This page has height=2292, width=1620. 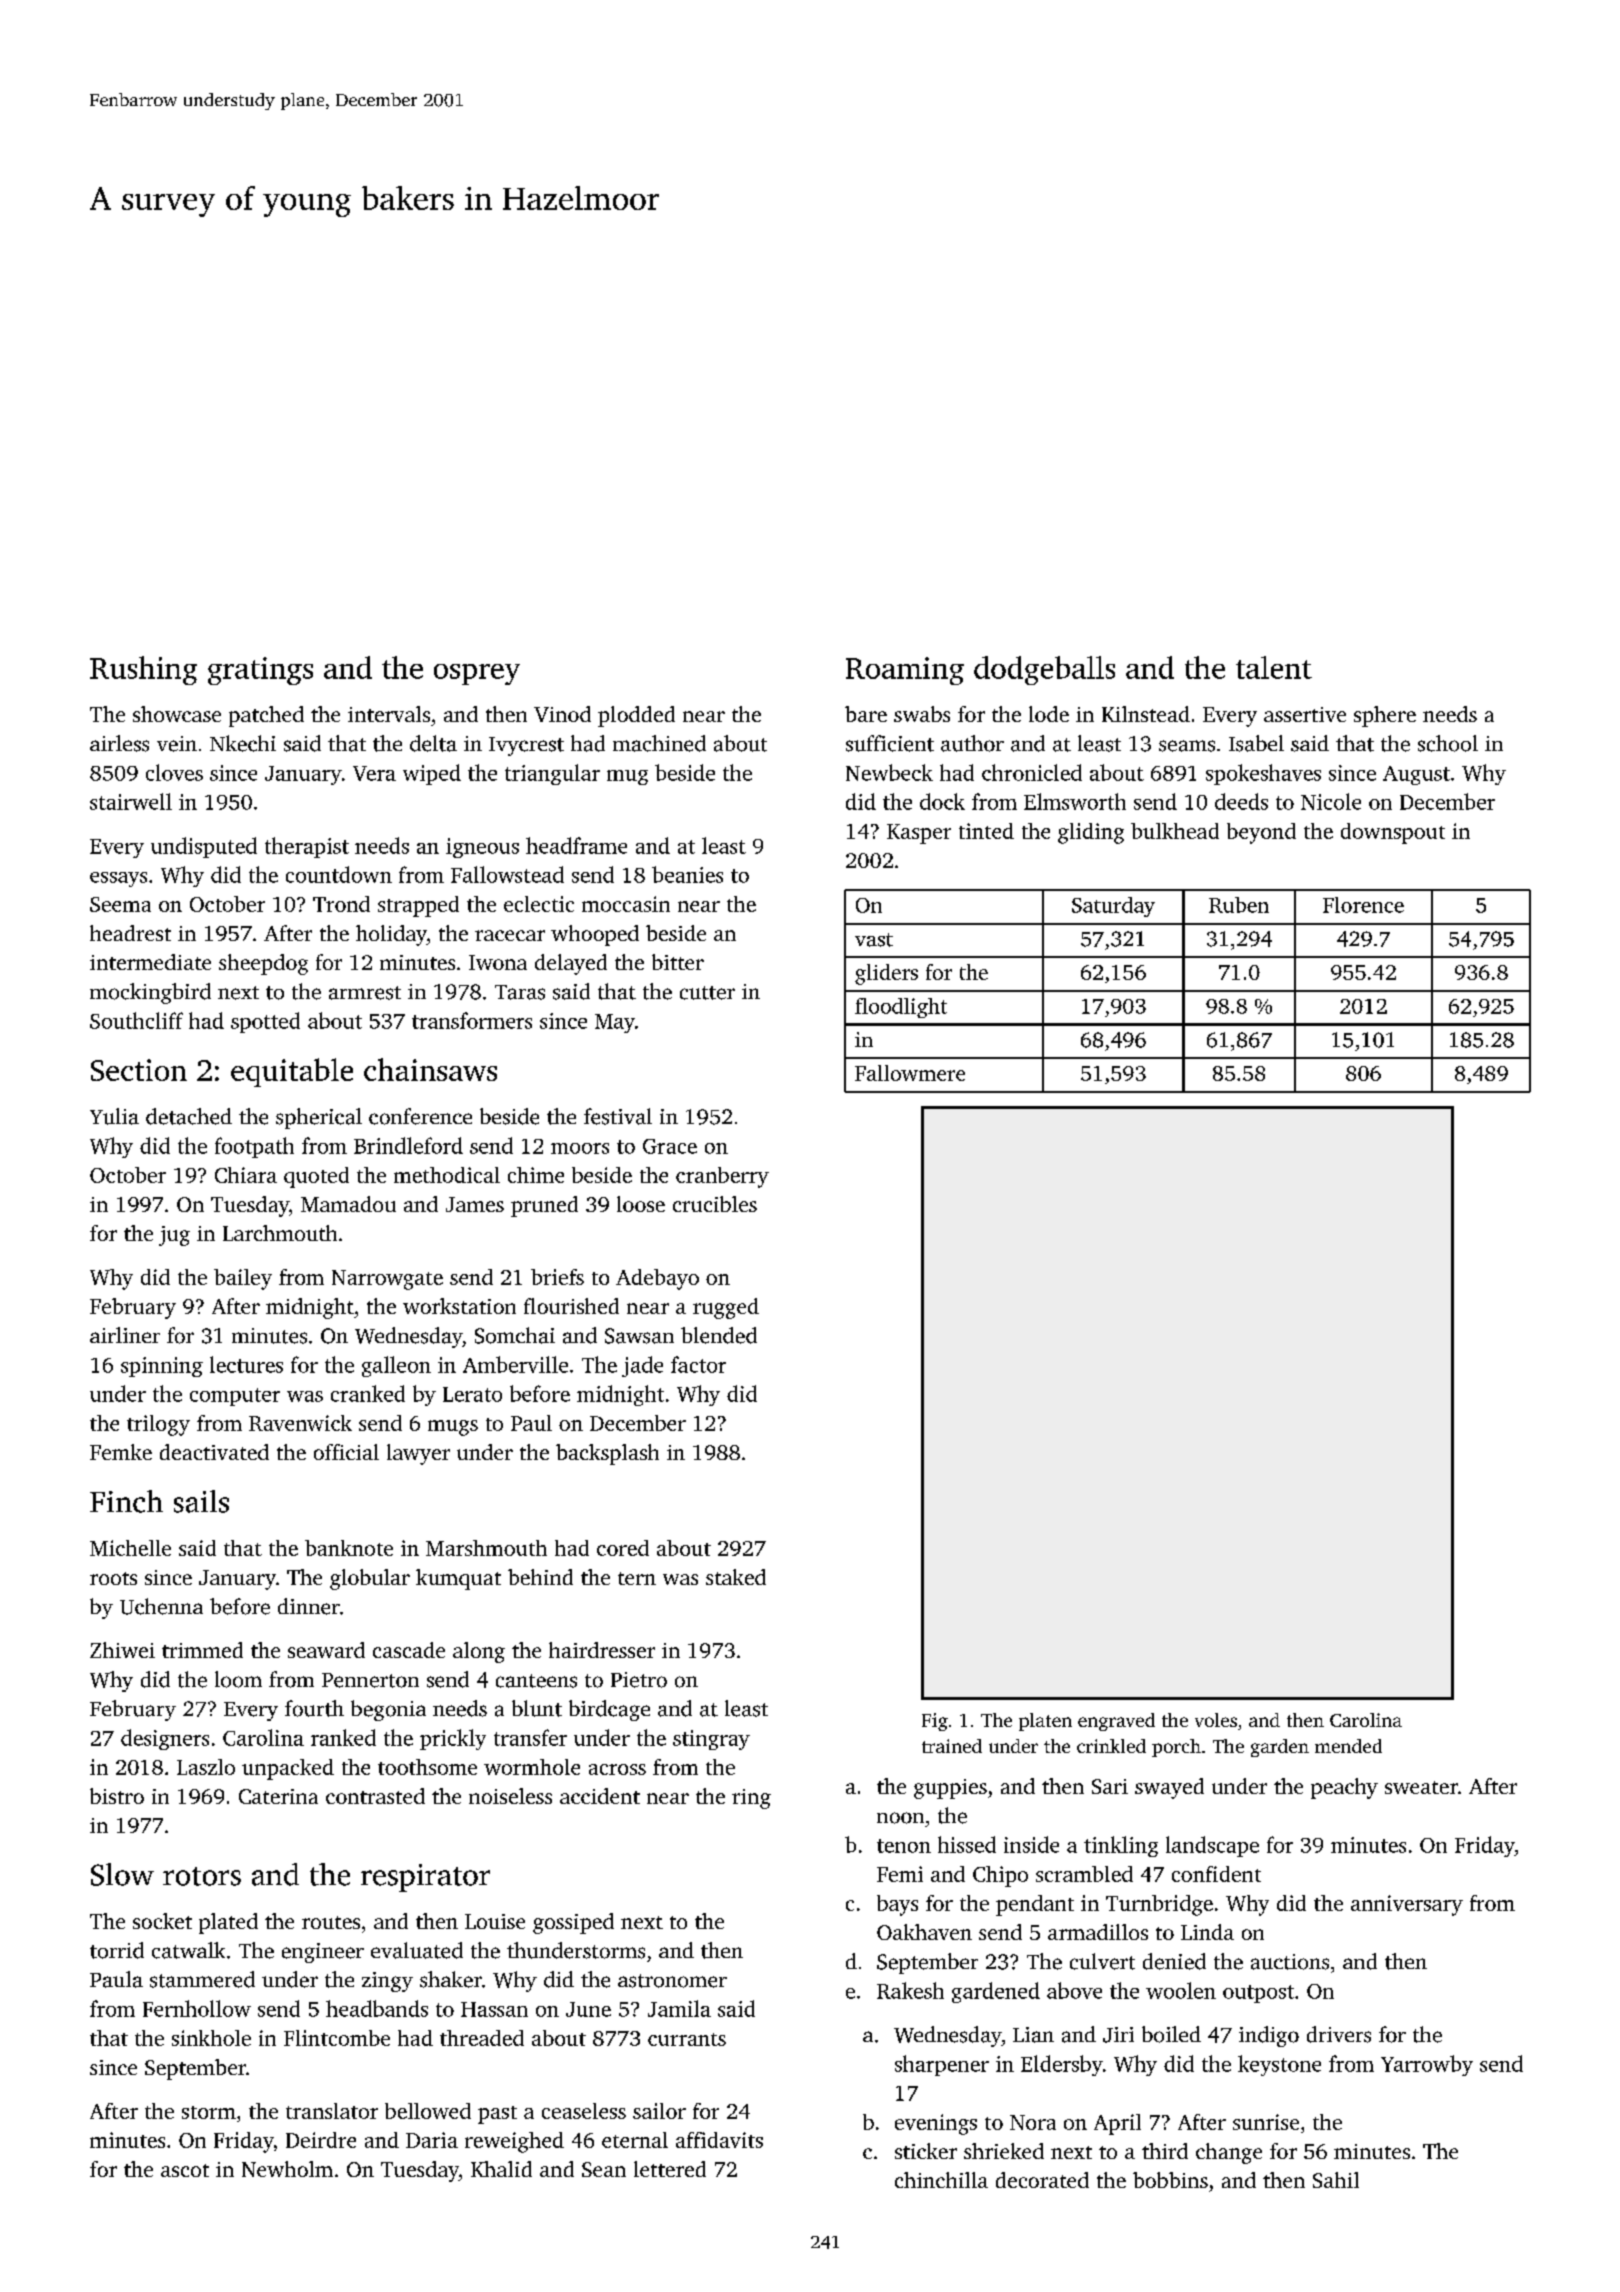 I want to click on Vera, so click(x=374, y=773).
